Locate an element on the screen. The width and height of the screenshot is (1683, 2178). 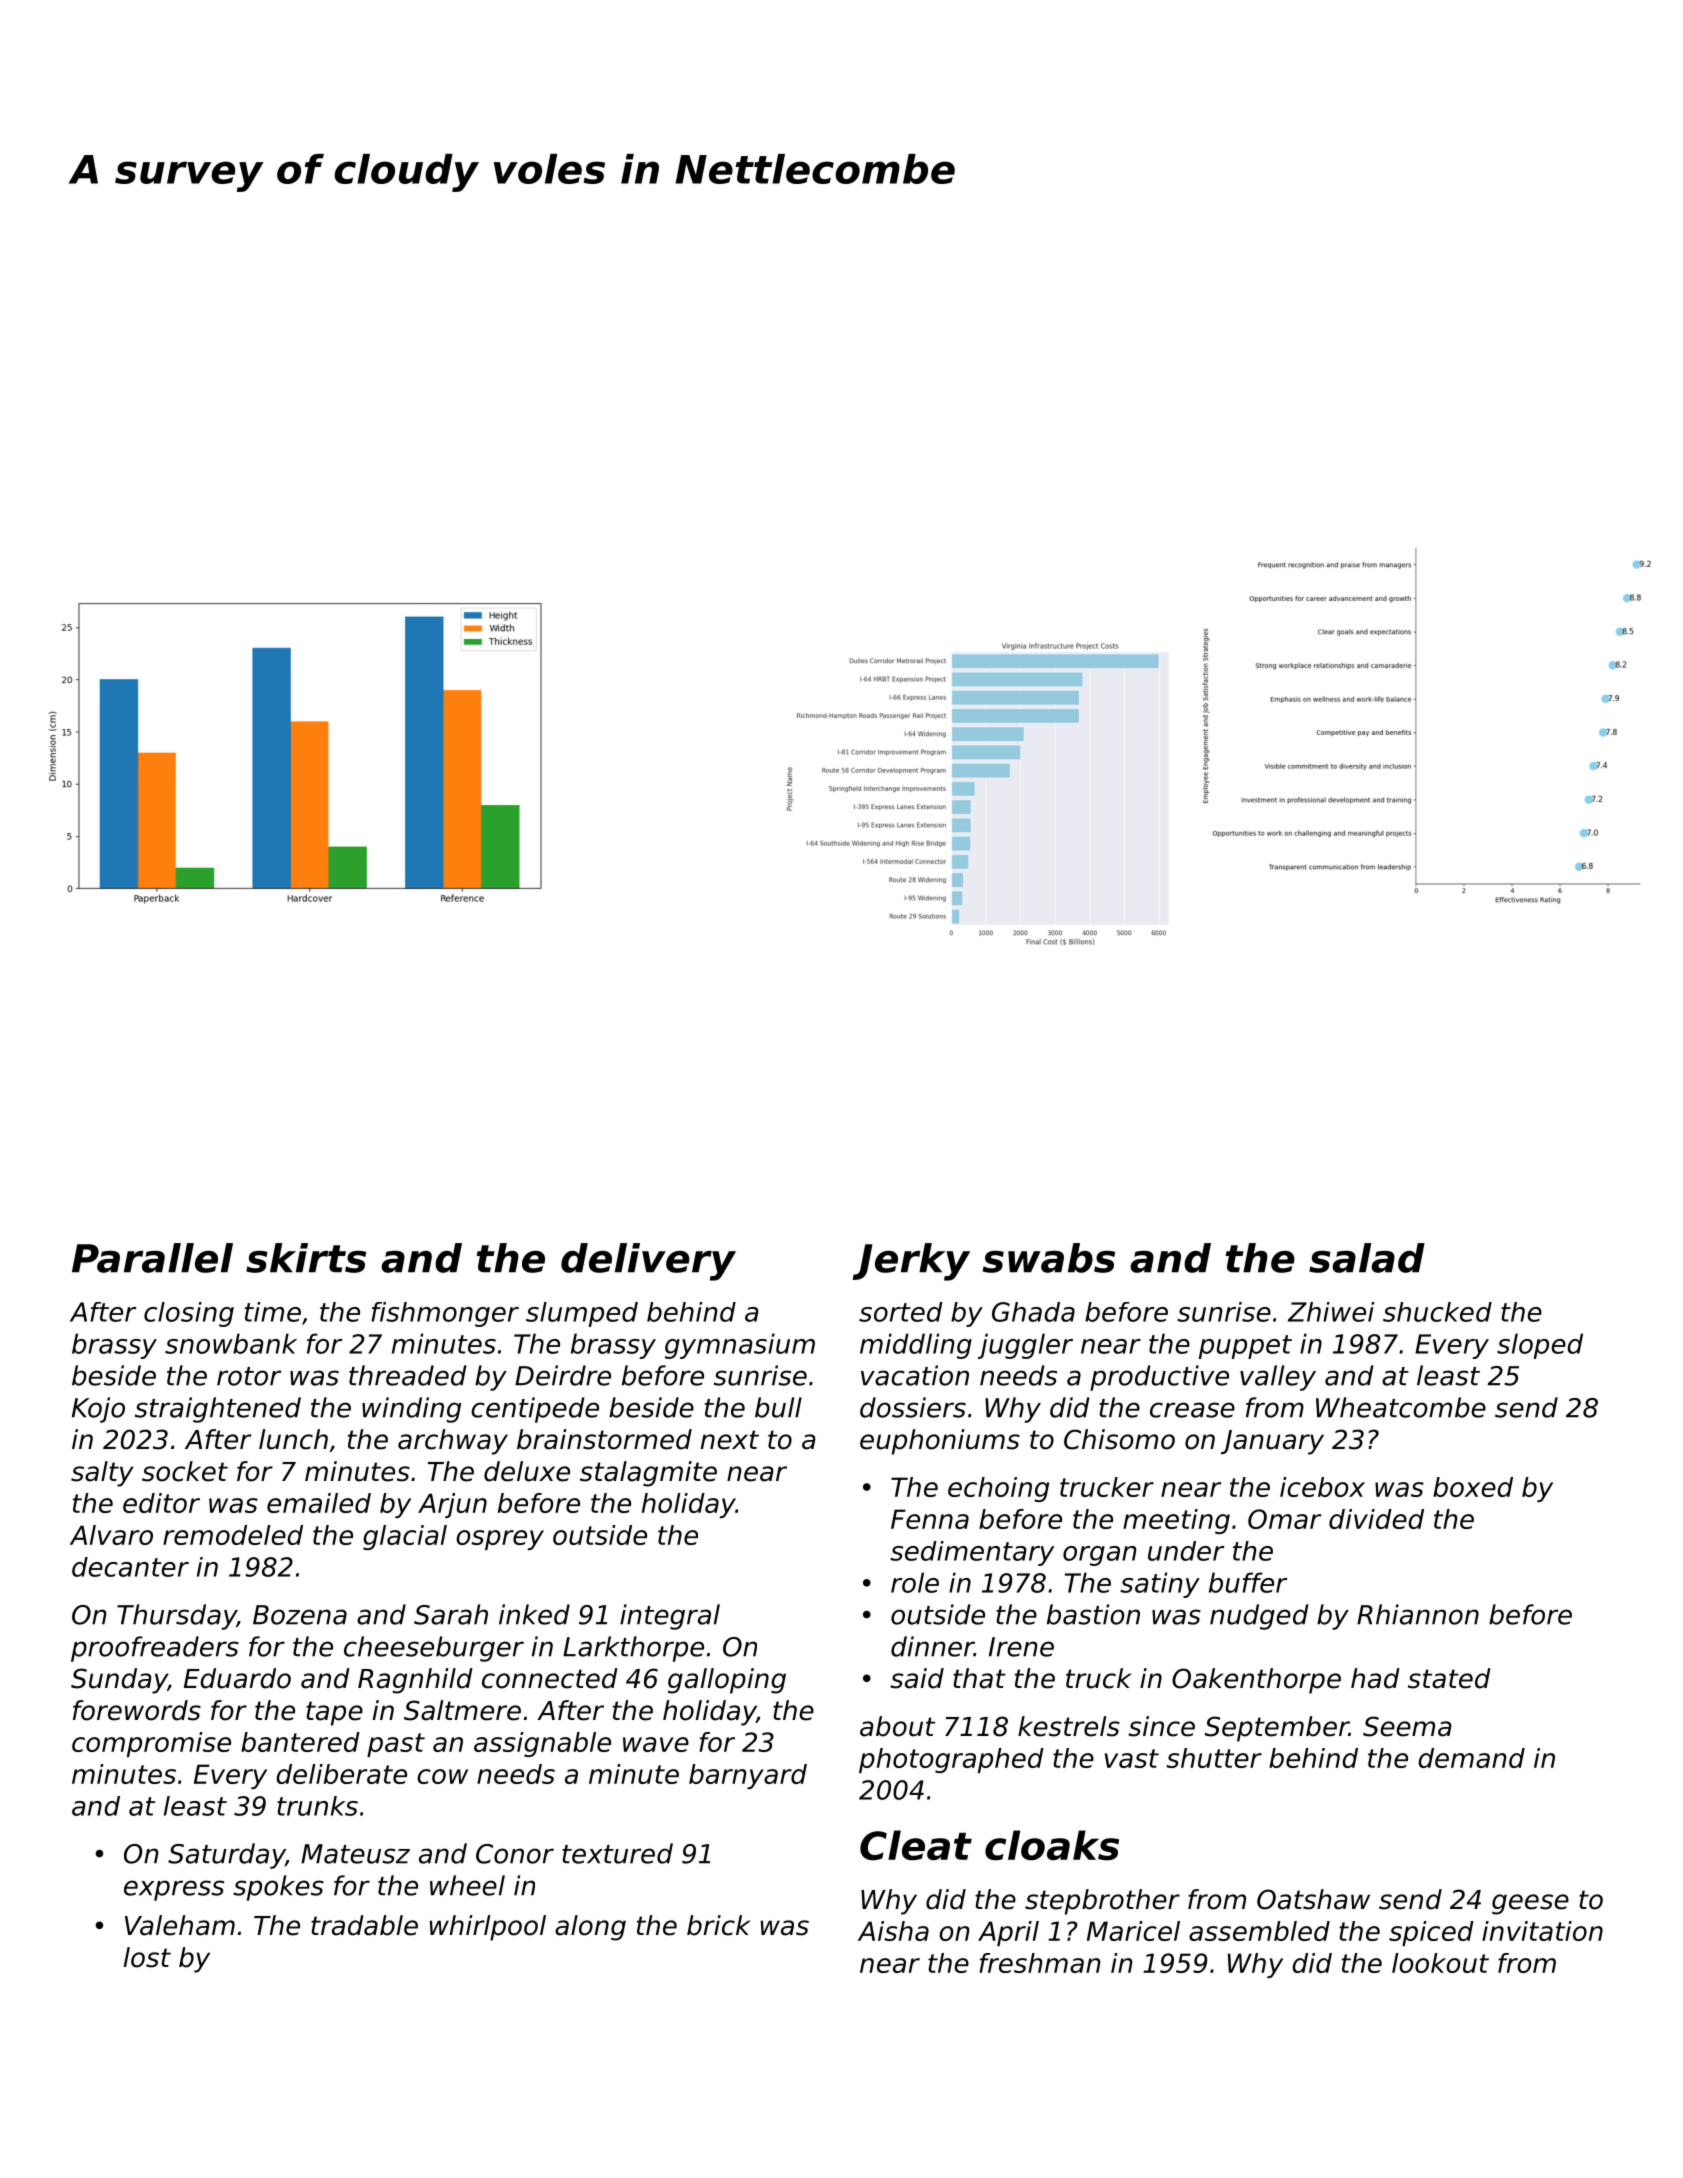
Cleat is located at coordinates (916, 1845).
